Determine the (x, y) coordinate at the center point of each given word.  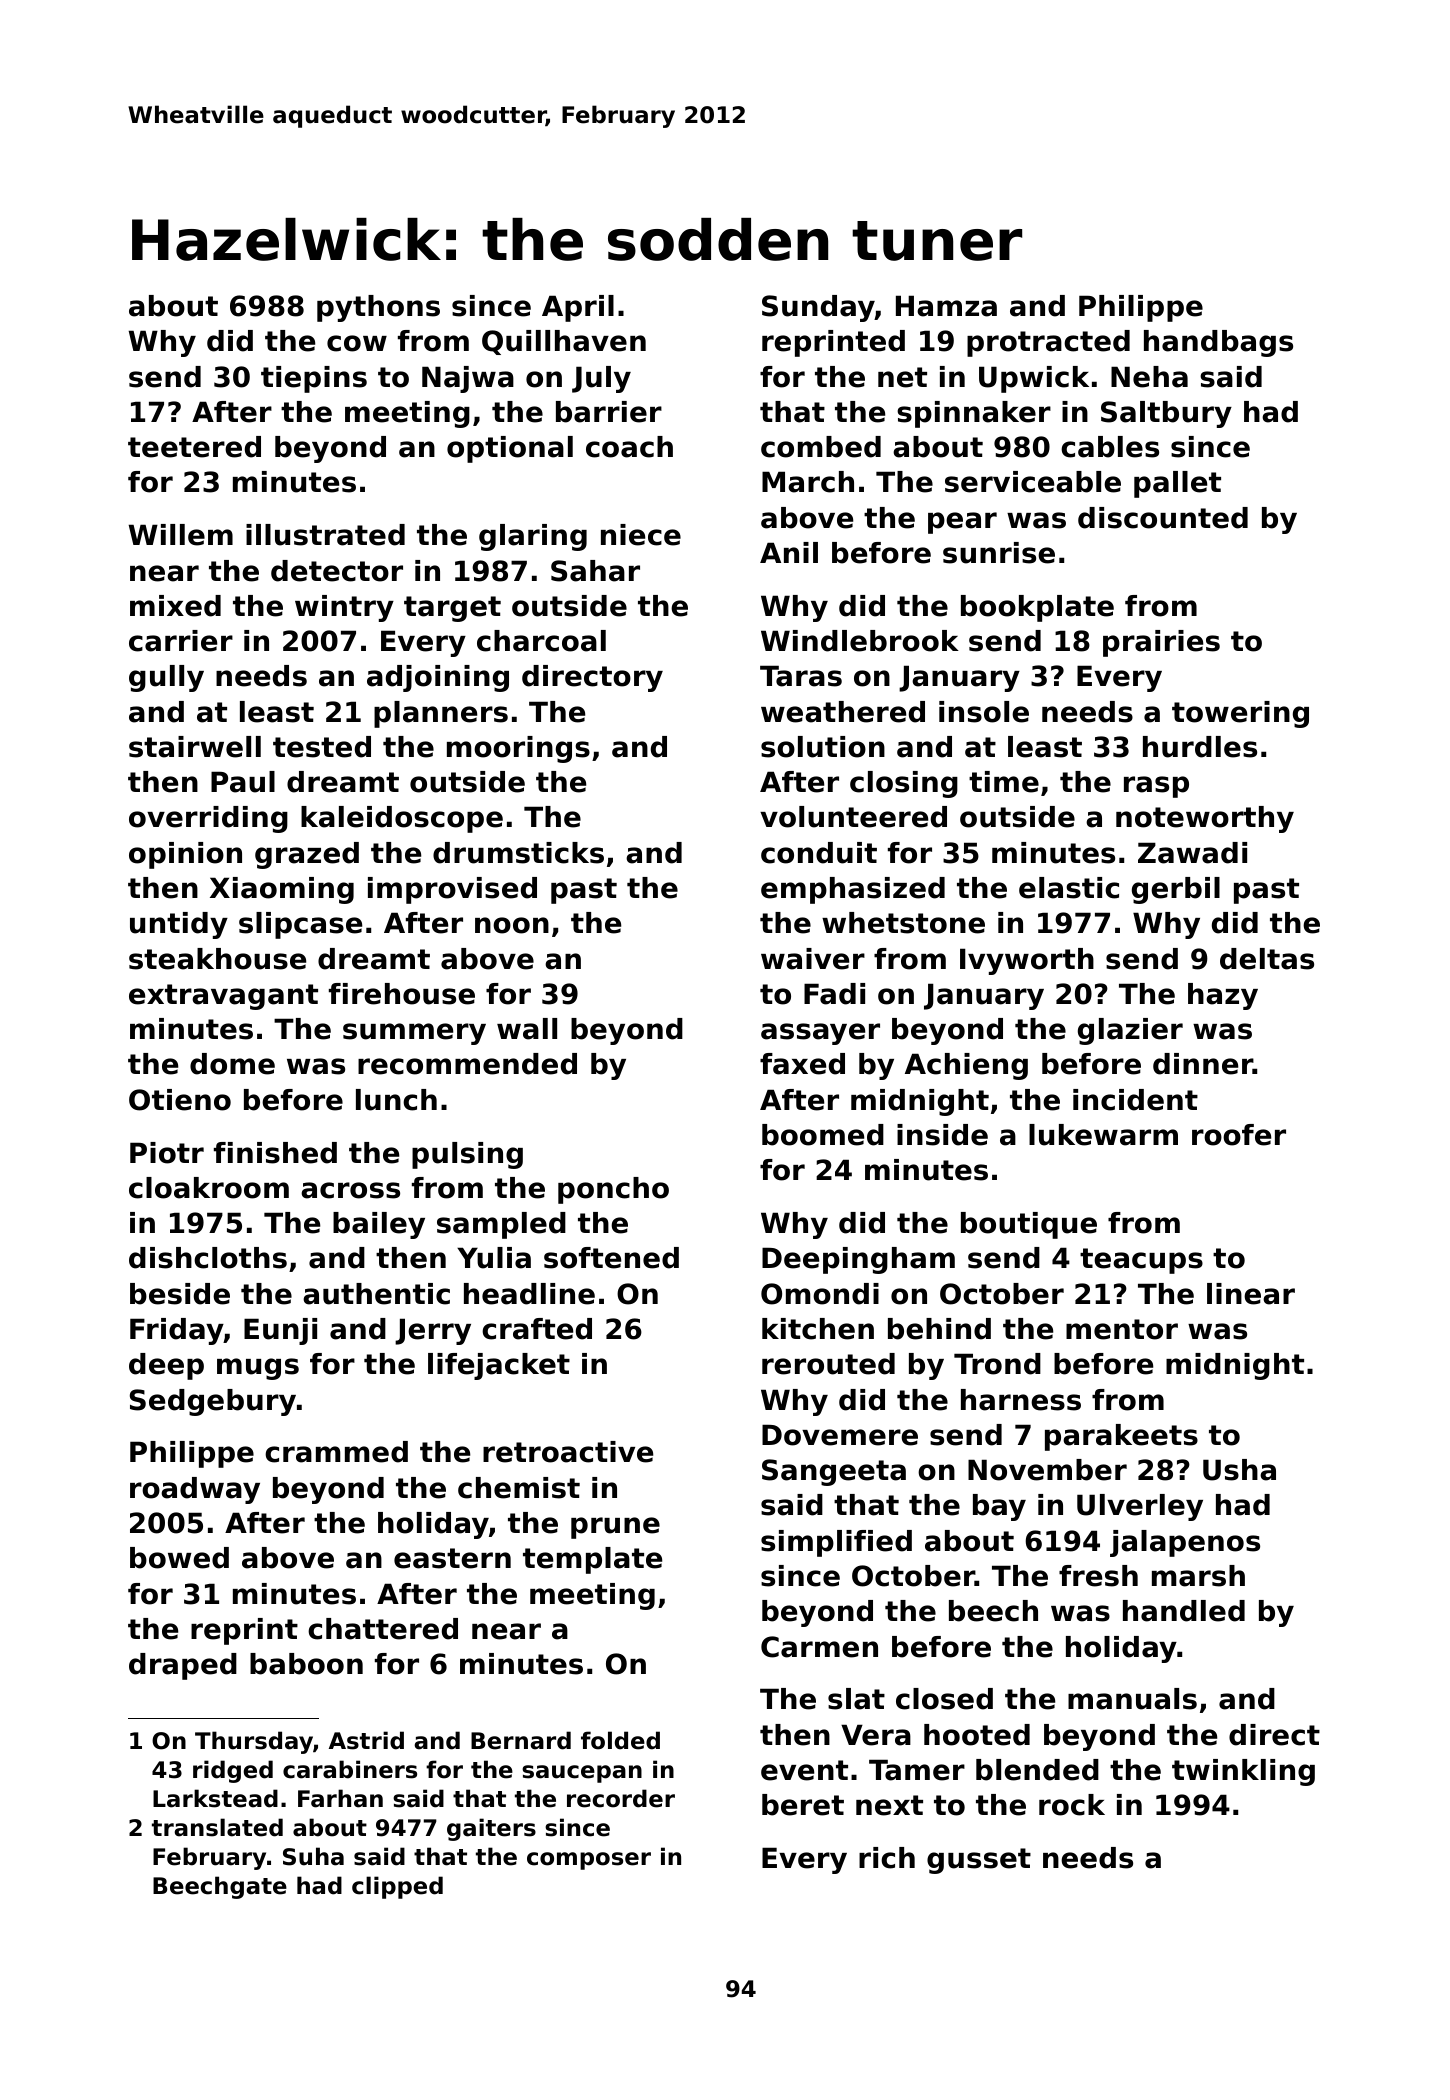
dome (232, 1064)
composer (589, 1861)
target (452, 609)
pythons (378, 308)
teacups (1141, 1261)
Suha (313, 1856)
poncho (613, 1190)
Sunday (818, 308)
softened (611, 1258)
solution (823, 747)
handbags (1218, 343)
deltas (1267, 959)
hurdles (1200, 747)
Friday (177, 1331)
